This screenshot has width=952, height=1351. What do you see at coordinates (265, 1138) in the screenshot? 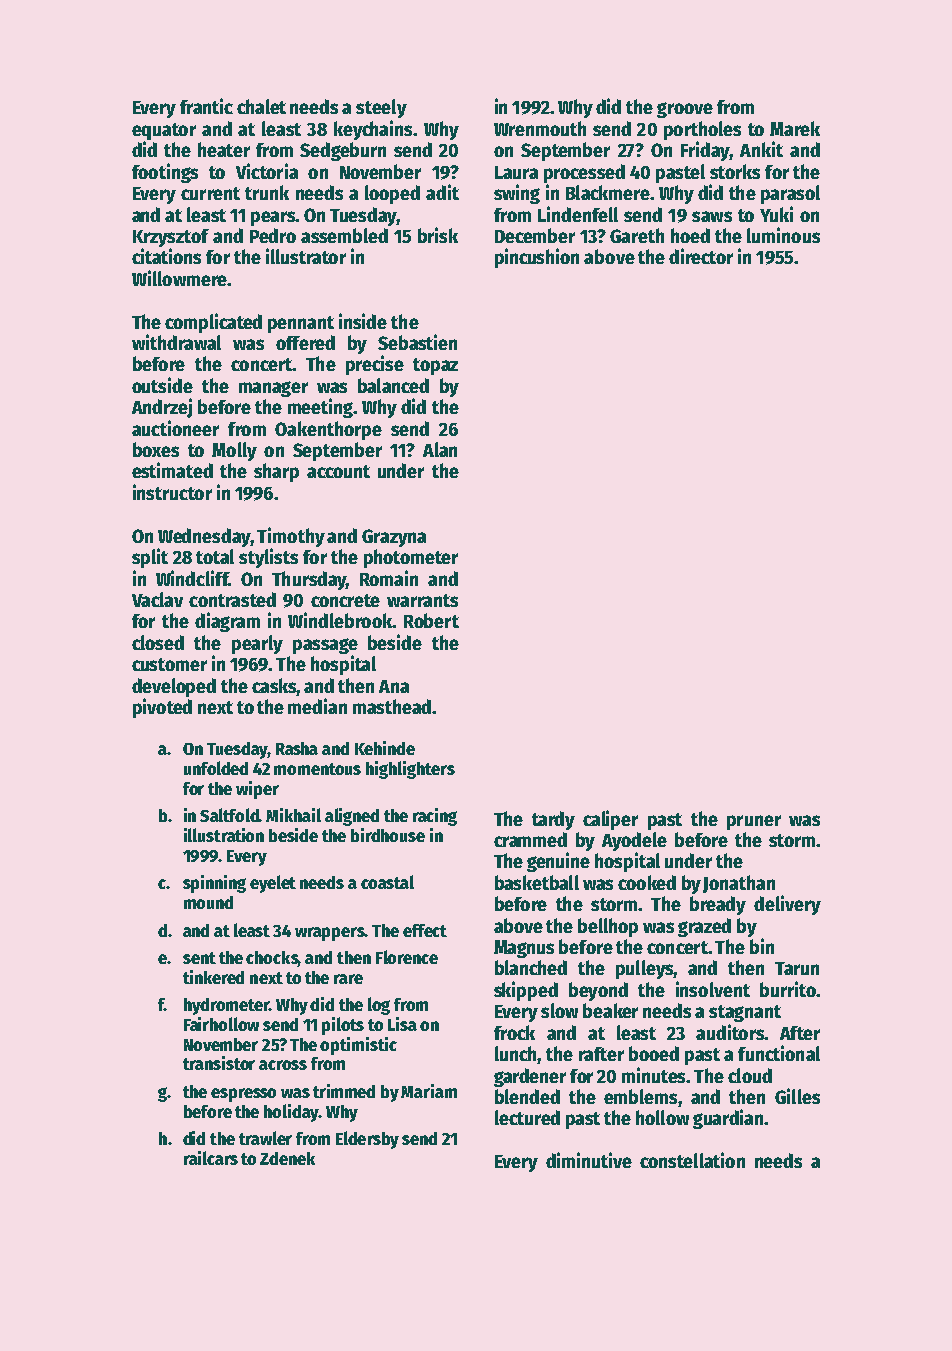
I see `trawler` at bounding box center [265, 1138].
